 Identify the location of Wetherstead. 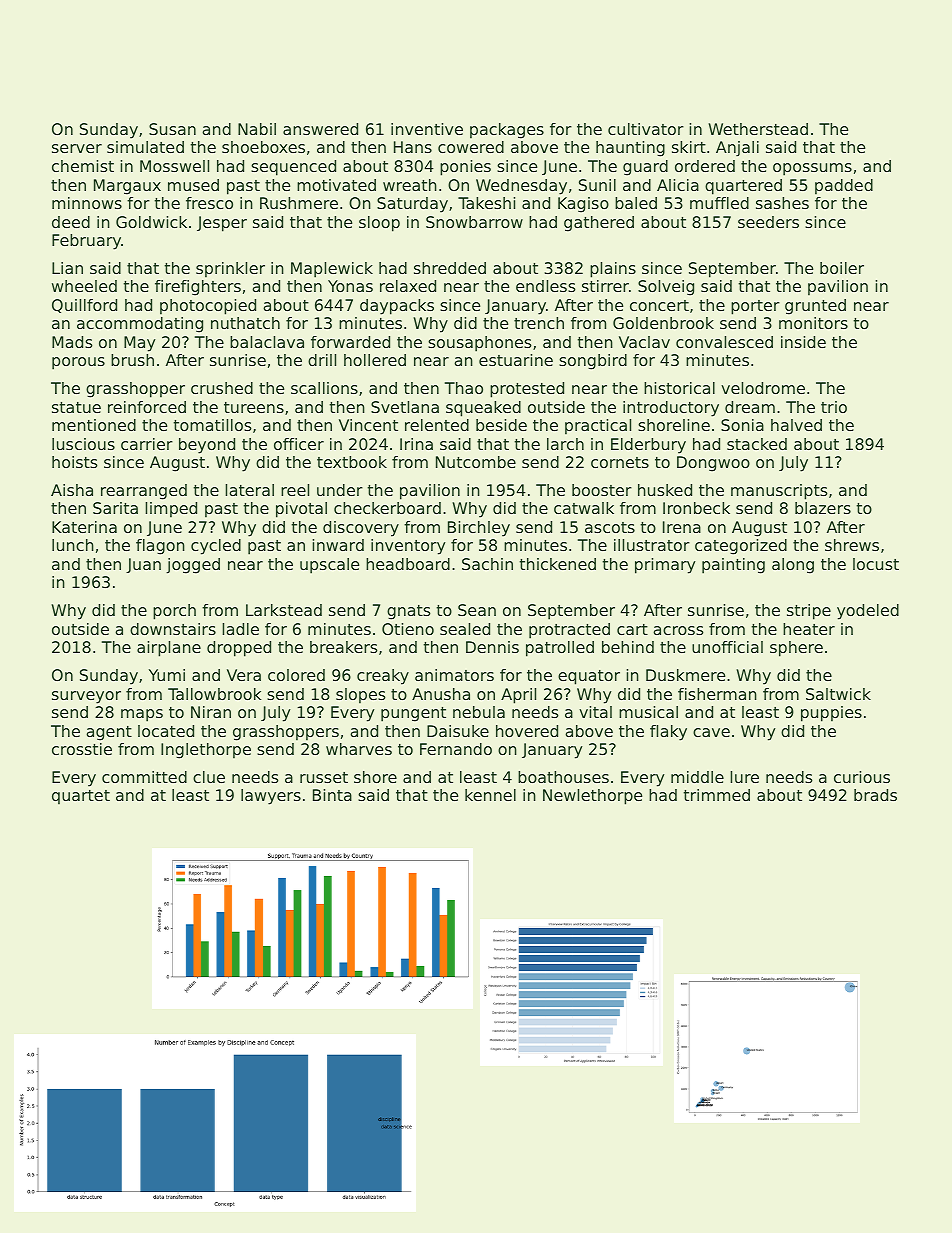
(758, 129).
